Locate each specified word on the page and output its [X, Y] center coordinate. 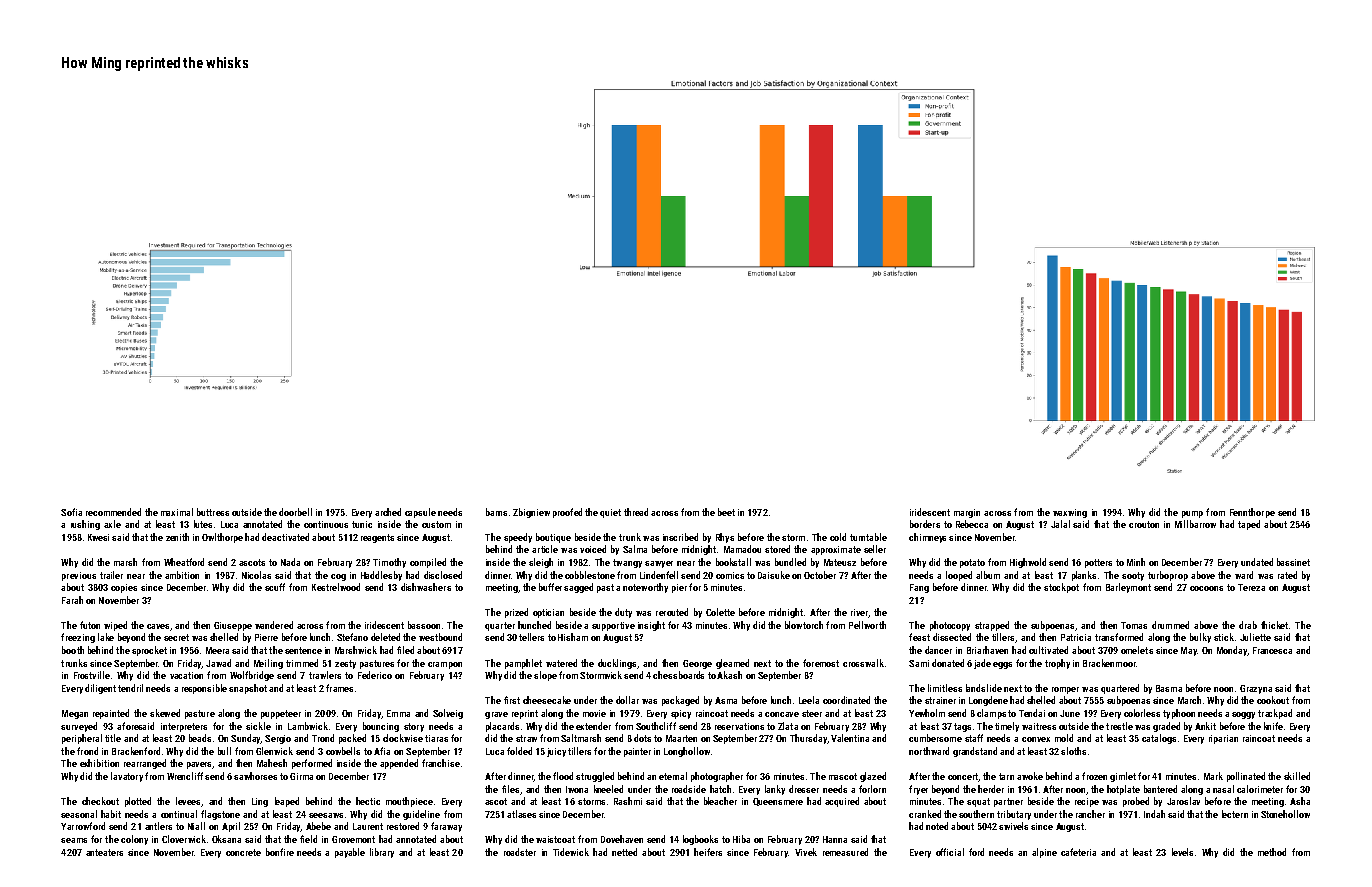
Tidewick [571, 852]
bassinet [1293, 562]
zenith [177, 537]
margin [967, 513]
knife [1273, 726]
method [1272, 852]
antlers [158, 826]
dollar [627, 700]
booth [73, 650]
